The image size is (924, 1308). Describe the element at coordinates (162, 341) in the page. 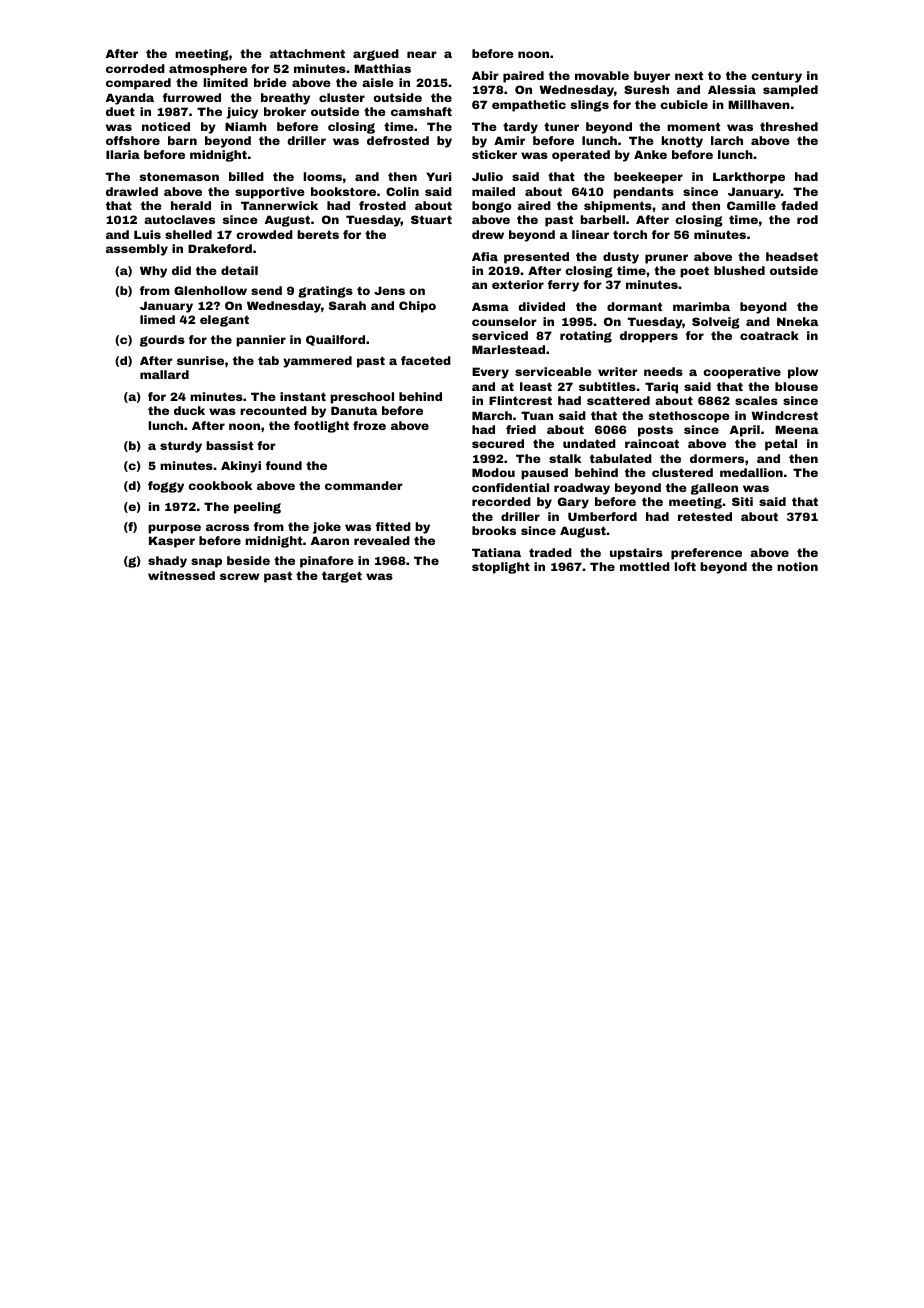

I see `gourds` at that location.
